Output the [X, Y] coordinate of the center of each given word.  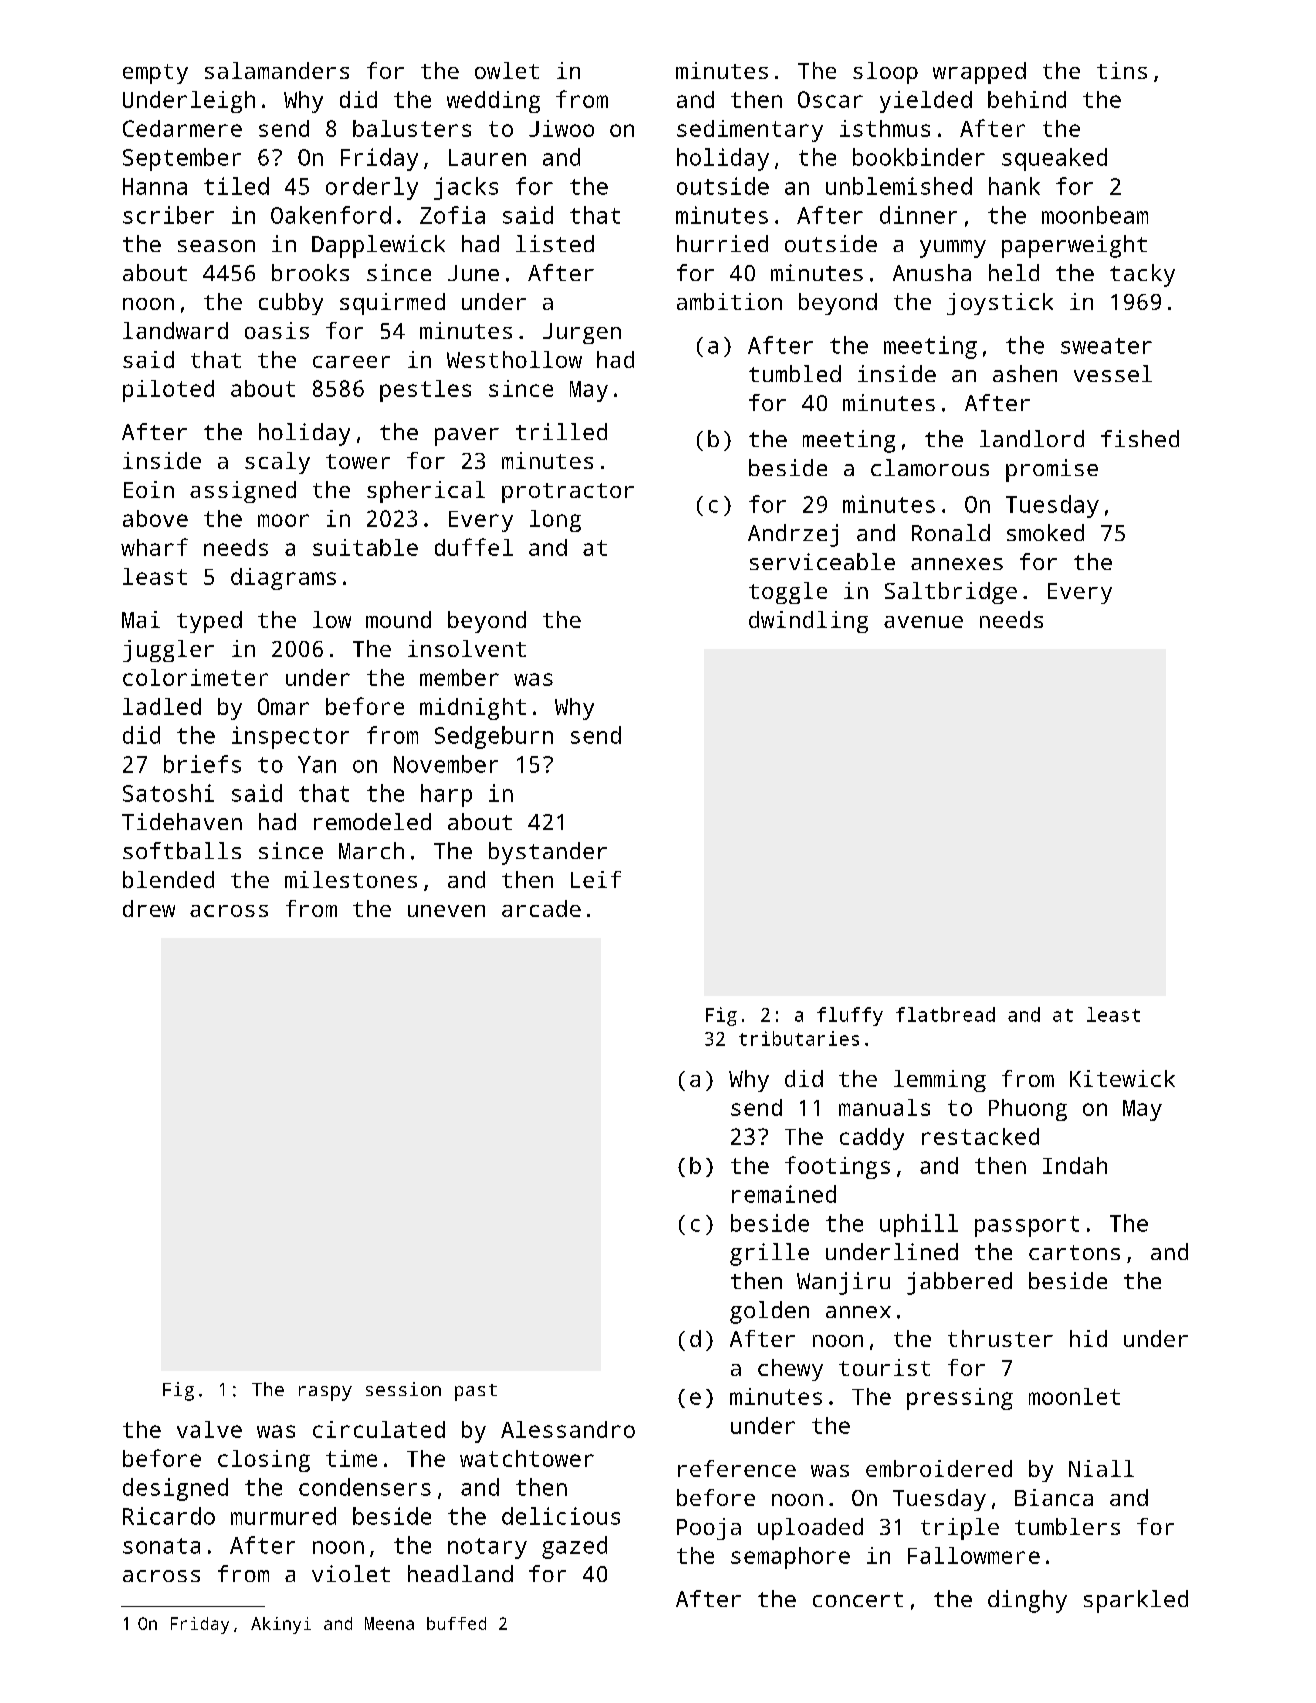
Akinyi [281, 1625]
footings [837, 1167]
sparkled [1136, 1601]
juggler [168, 651]
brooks [310, 272]
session [403, 1389]
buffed [456, 1623]
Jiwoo [561, 128]
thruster [1000, 1338]
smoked [1045, 532]
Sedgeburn [494, 737]
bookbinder [919, 157]
